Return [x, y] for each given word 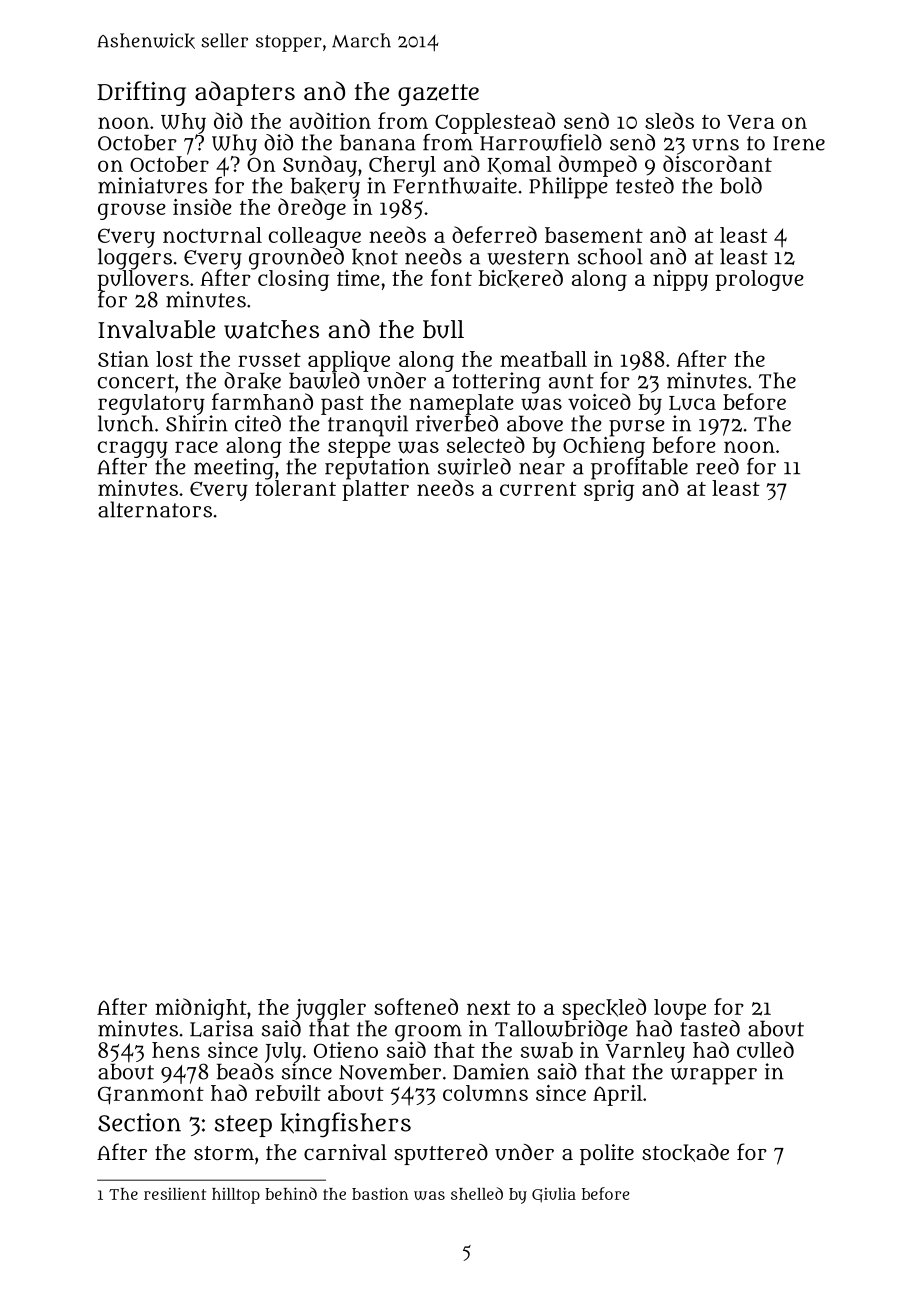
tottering [497, 383]
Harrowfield [541, 142]
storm [224, 1153]
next [488, 1008]
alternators [155, 509]
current [538, 489]
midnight [201, 1009]
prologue [760, 280]
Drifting [141, 93]
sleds [669, 120]
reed [717, 466]
